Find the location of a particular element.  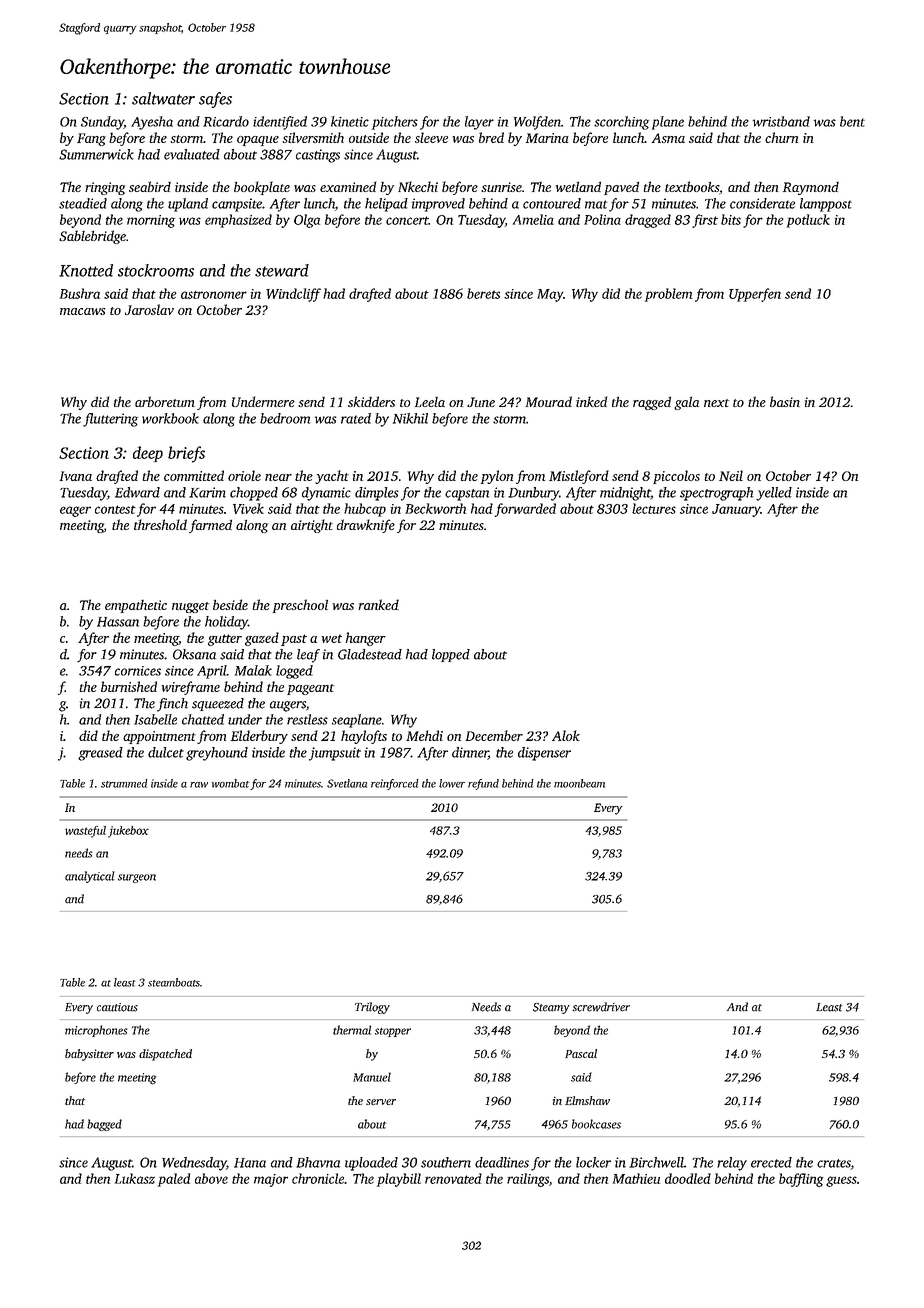

lopped is located at coordinates (451, 655).
